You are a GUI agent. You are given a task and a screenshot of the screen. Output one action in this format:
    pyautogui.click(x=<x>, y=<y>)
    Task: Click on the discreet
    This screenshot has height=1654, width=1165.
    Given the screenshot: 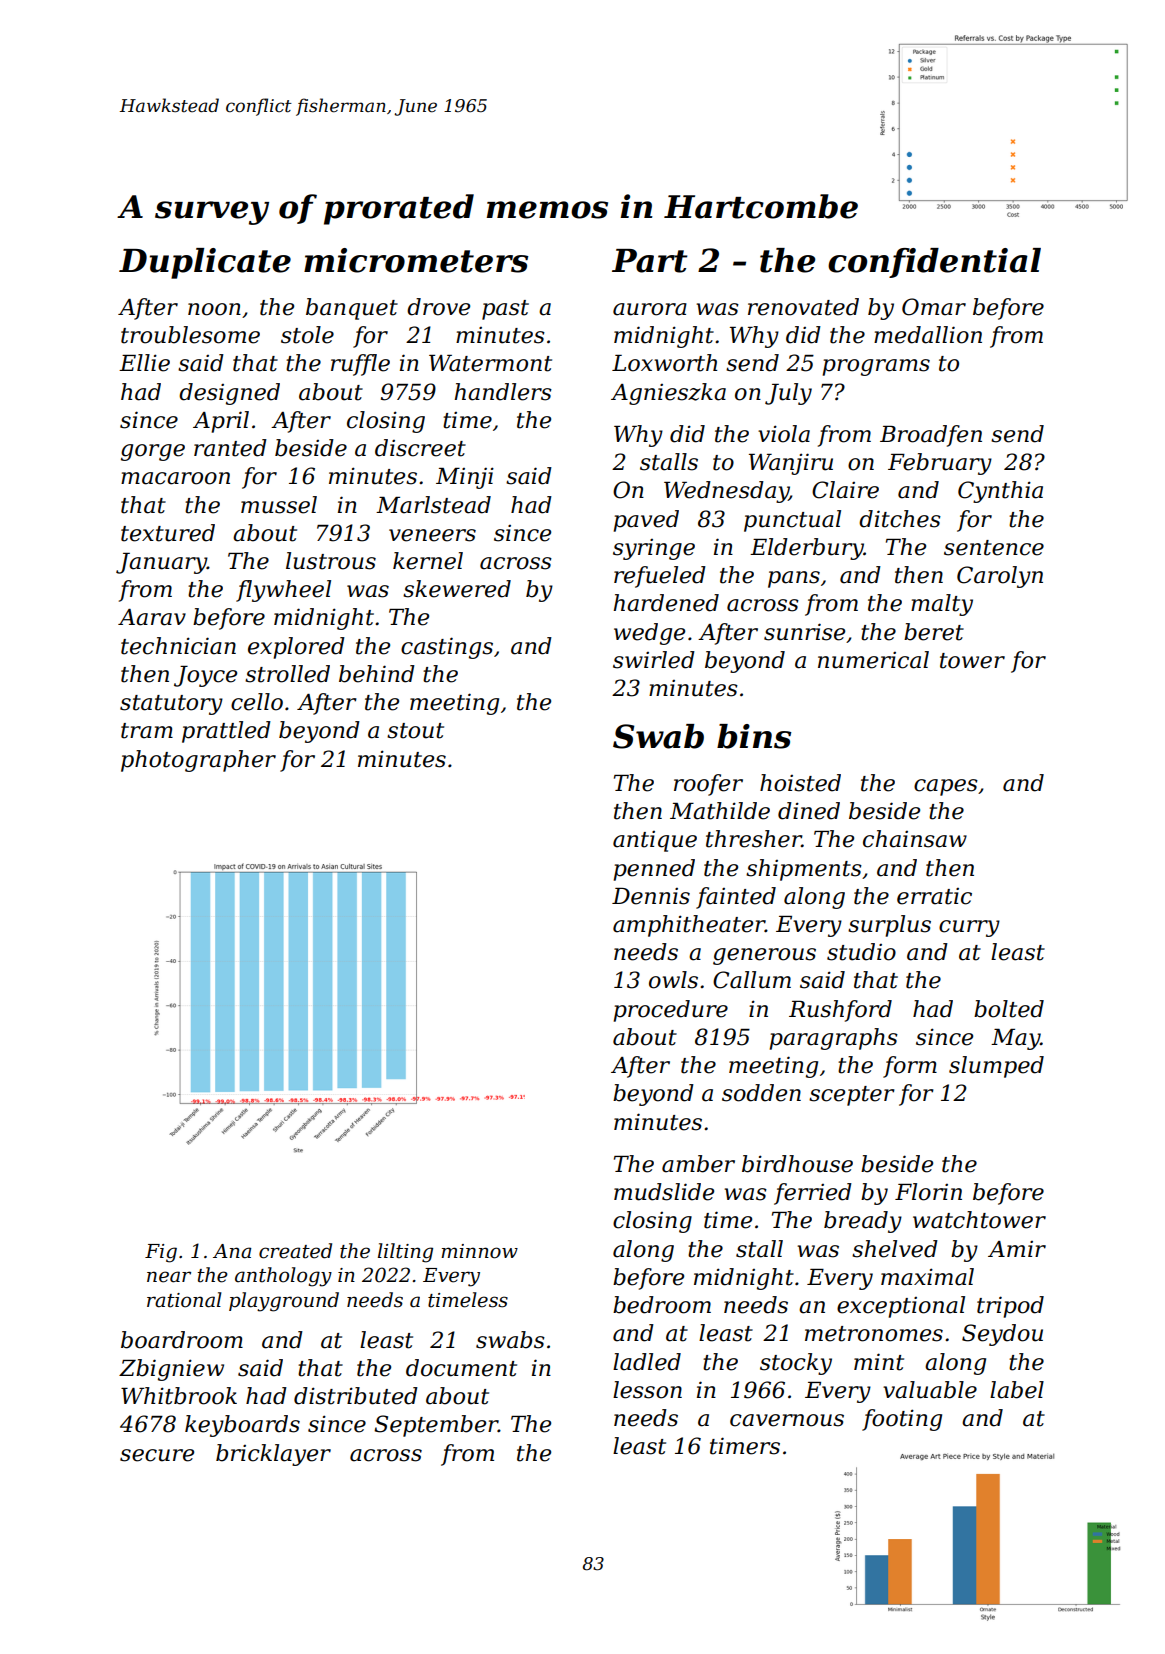 What is the action you would take?
    pyautogui.click(x=420, y=448)
